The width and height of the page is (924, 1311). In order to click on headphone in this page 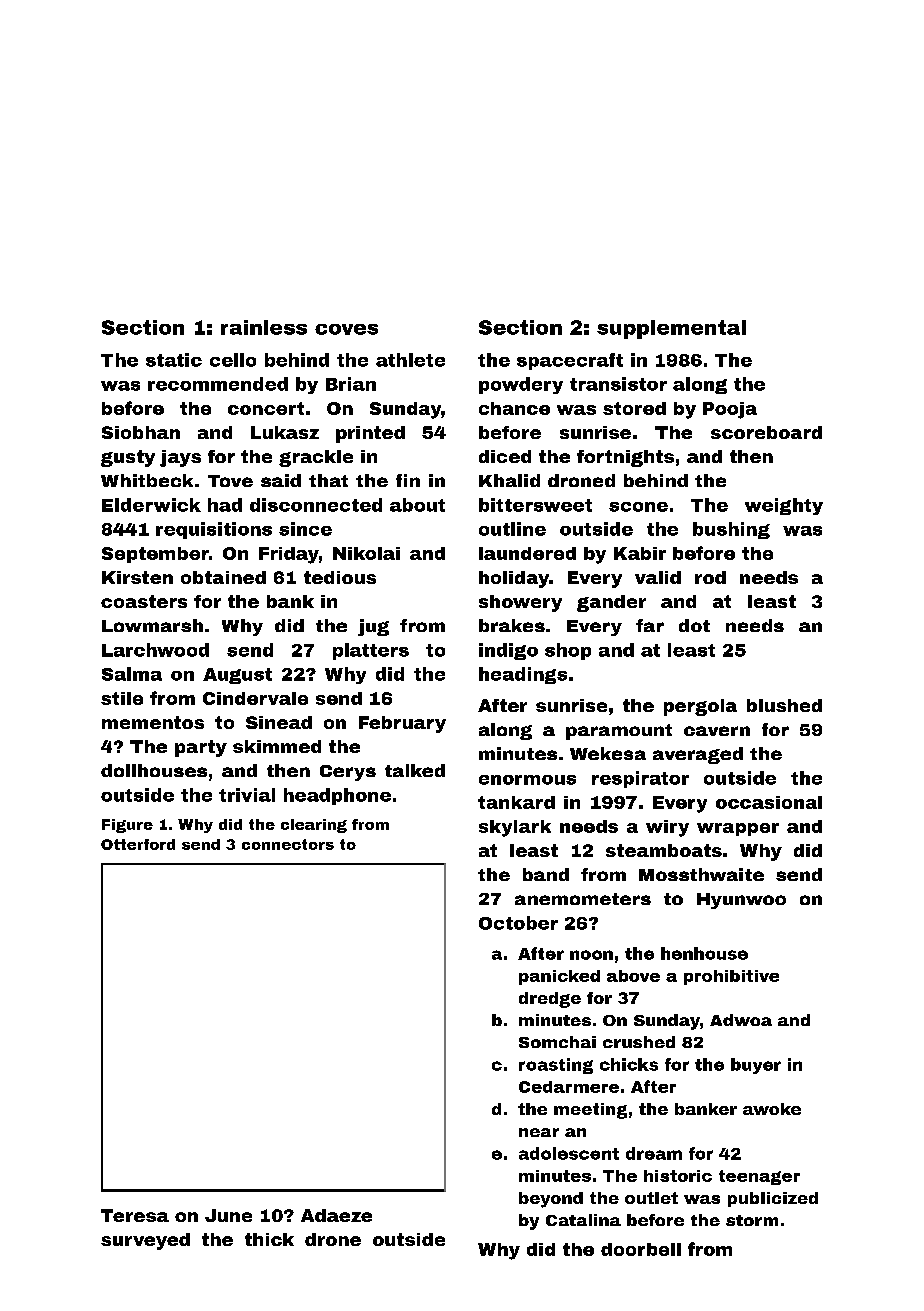, I will do `click(337, 796)`.
